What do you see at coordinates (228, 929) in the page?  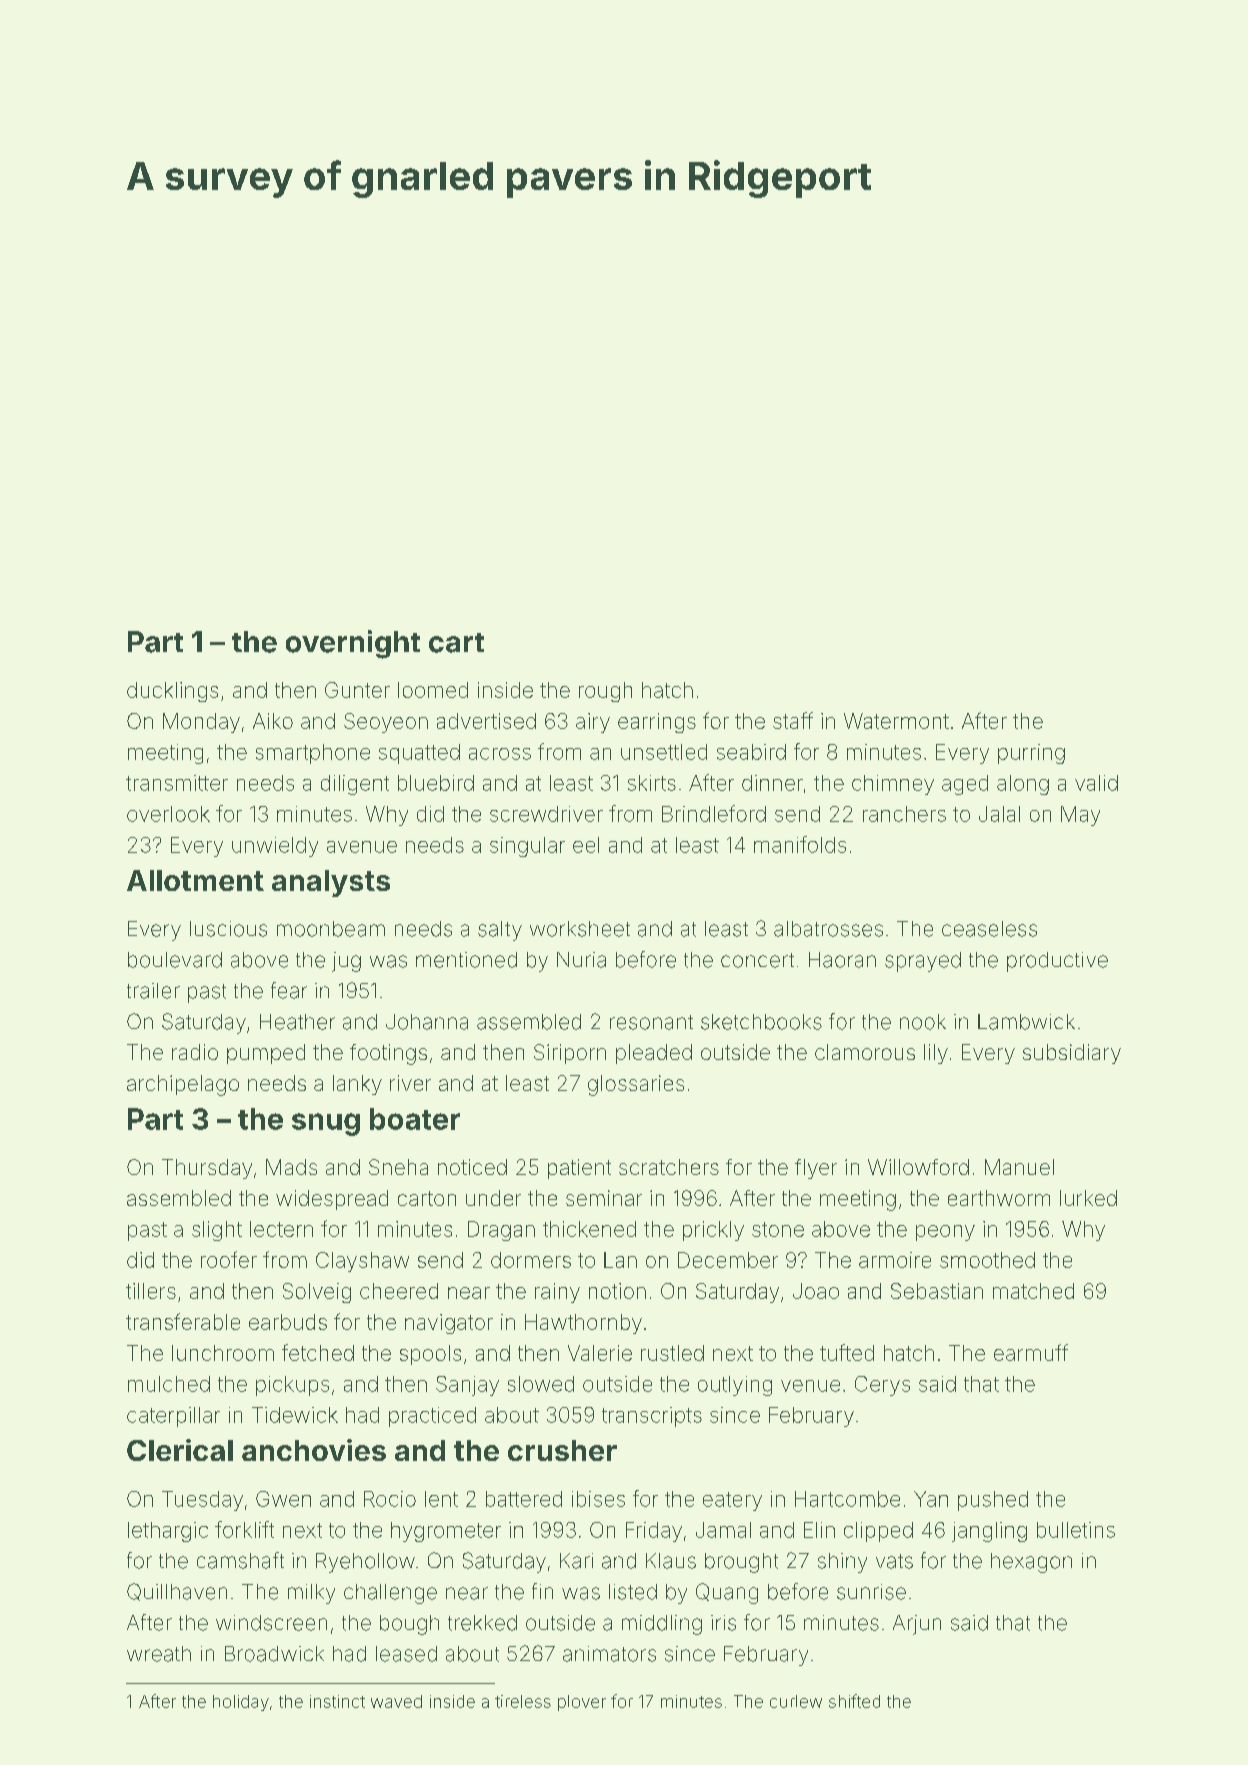 I see `luscious` at bounding box center [228, 929].
